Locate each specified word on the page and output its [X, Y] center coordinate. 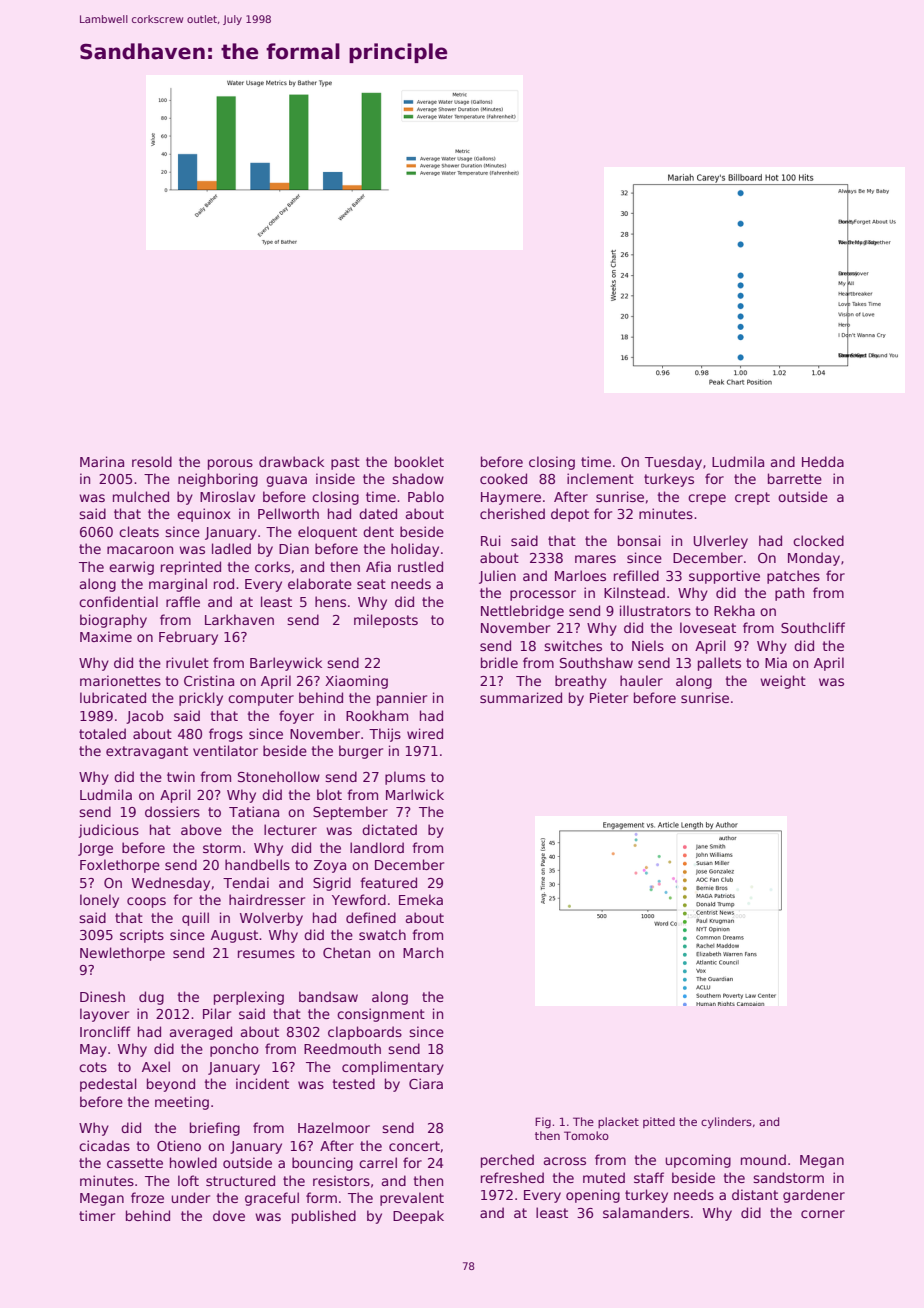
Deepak [418, 1217]
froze [147, 1197]
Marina [102, 461]
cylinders [726, 1122]
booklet [419, 461]
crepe [707, 499]
